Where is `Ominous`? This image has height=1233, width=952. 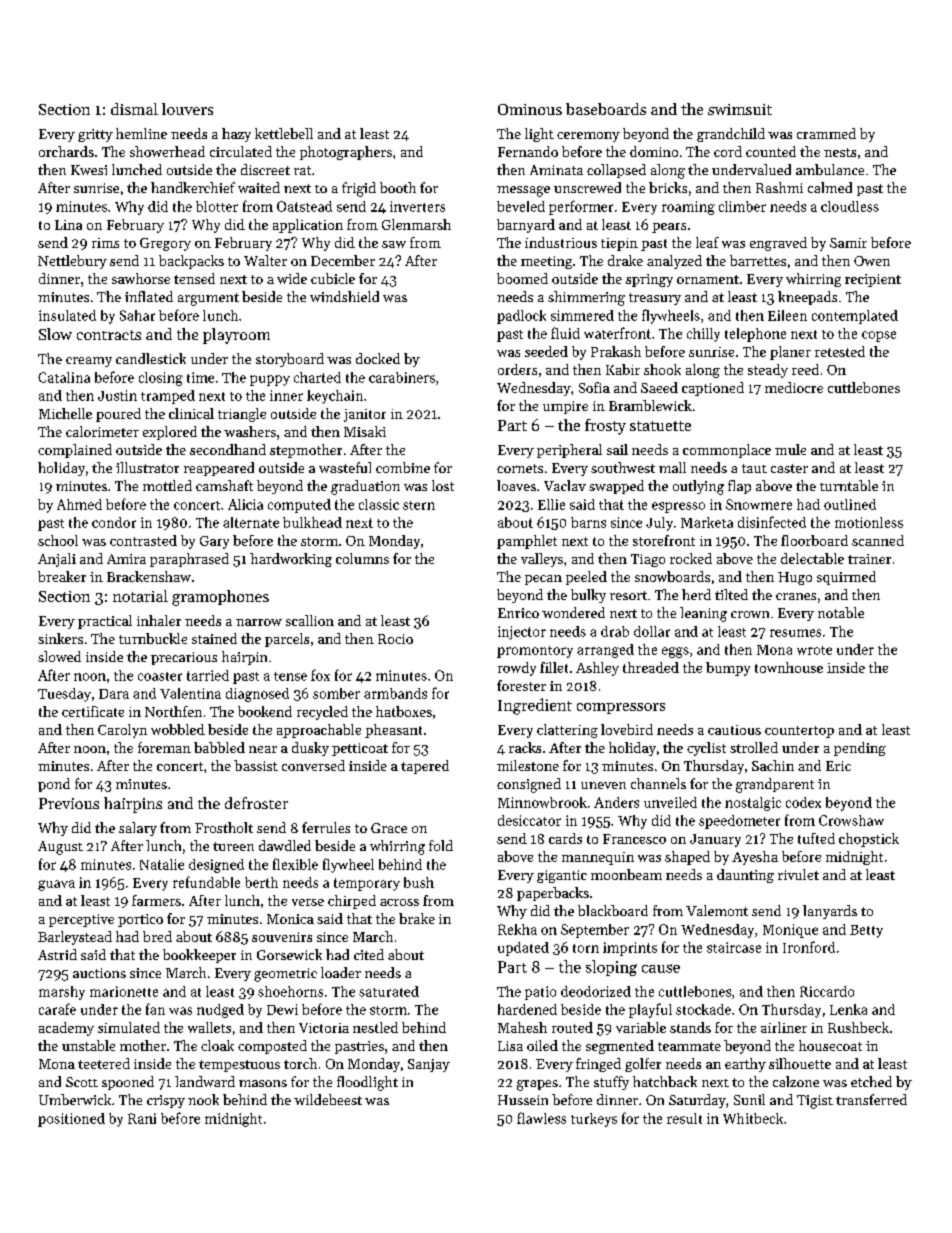
Ominous is located at coordinates (530, 109).
